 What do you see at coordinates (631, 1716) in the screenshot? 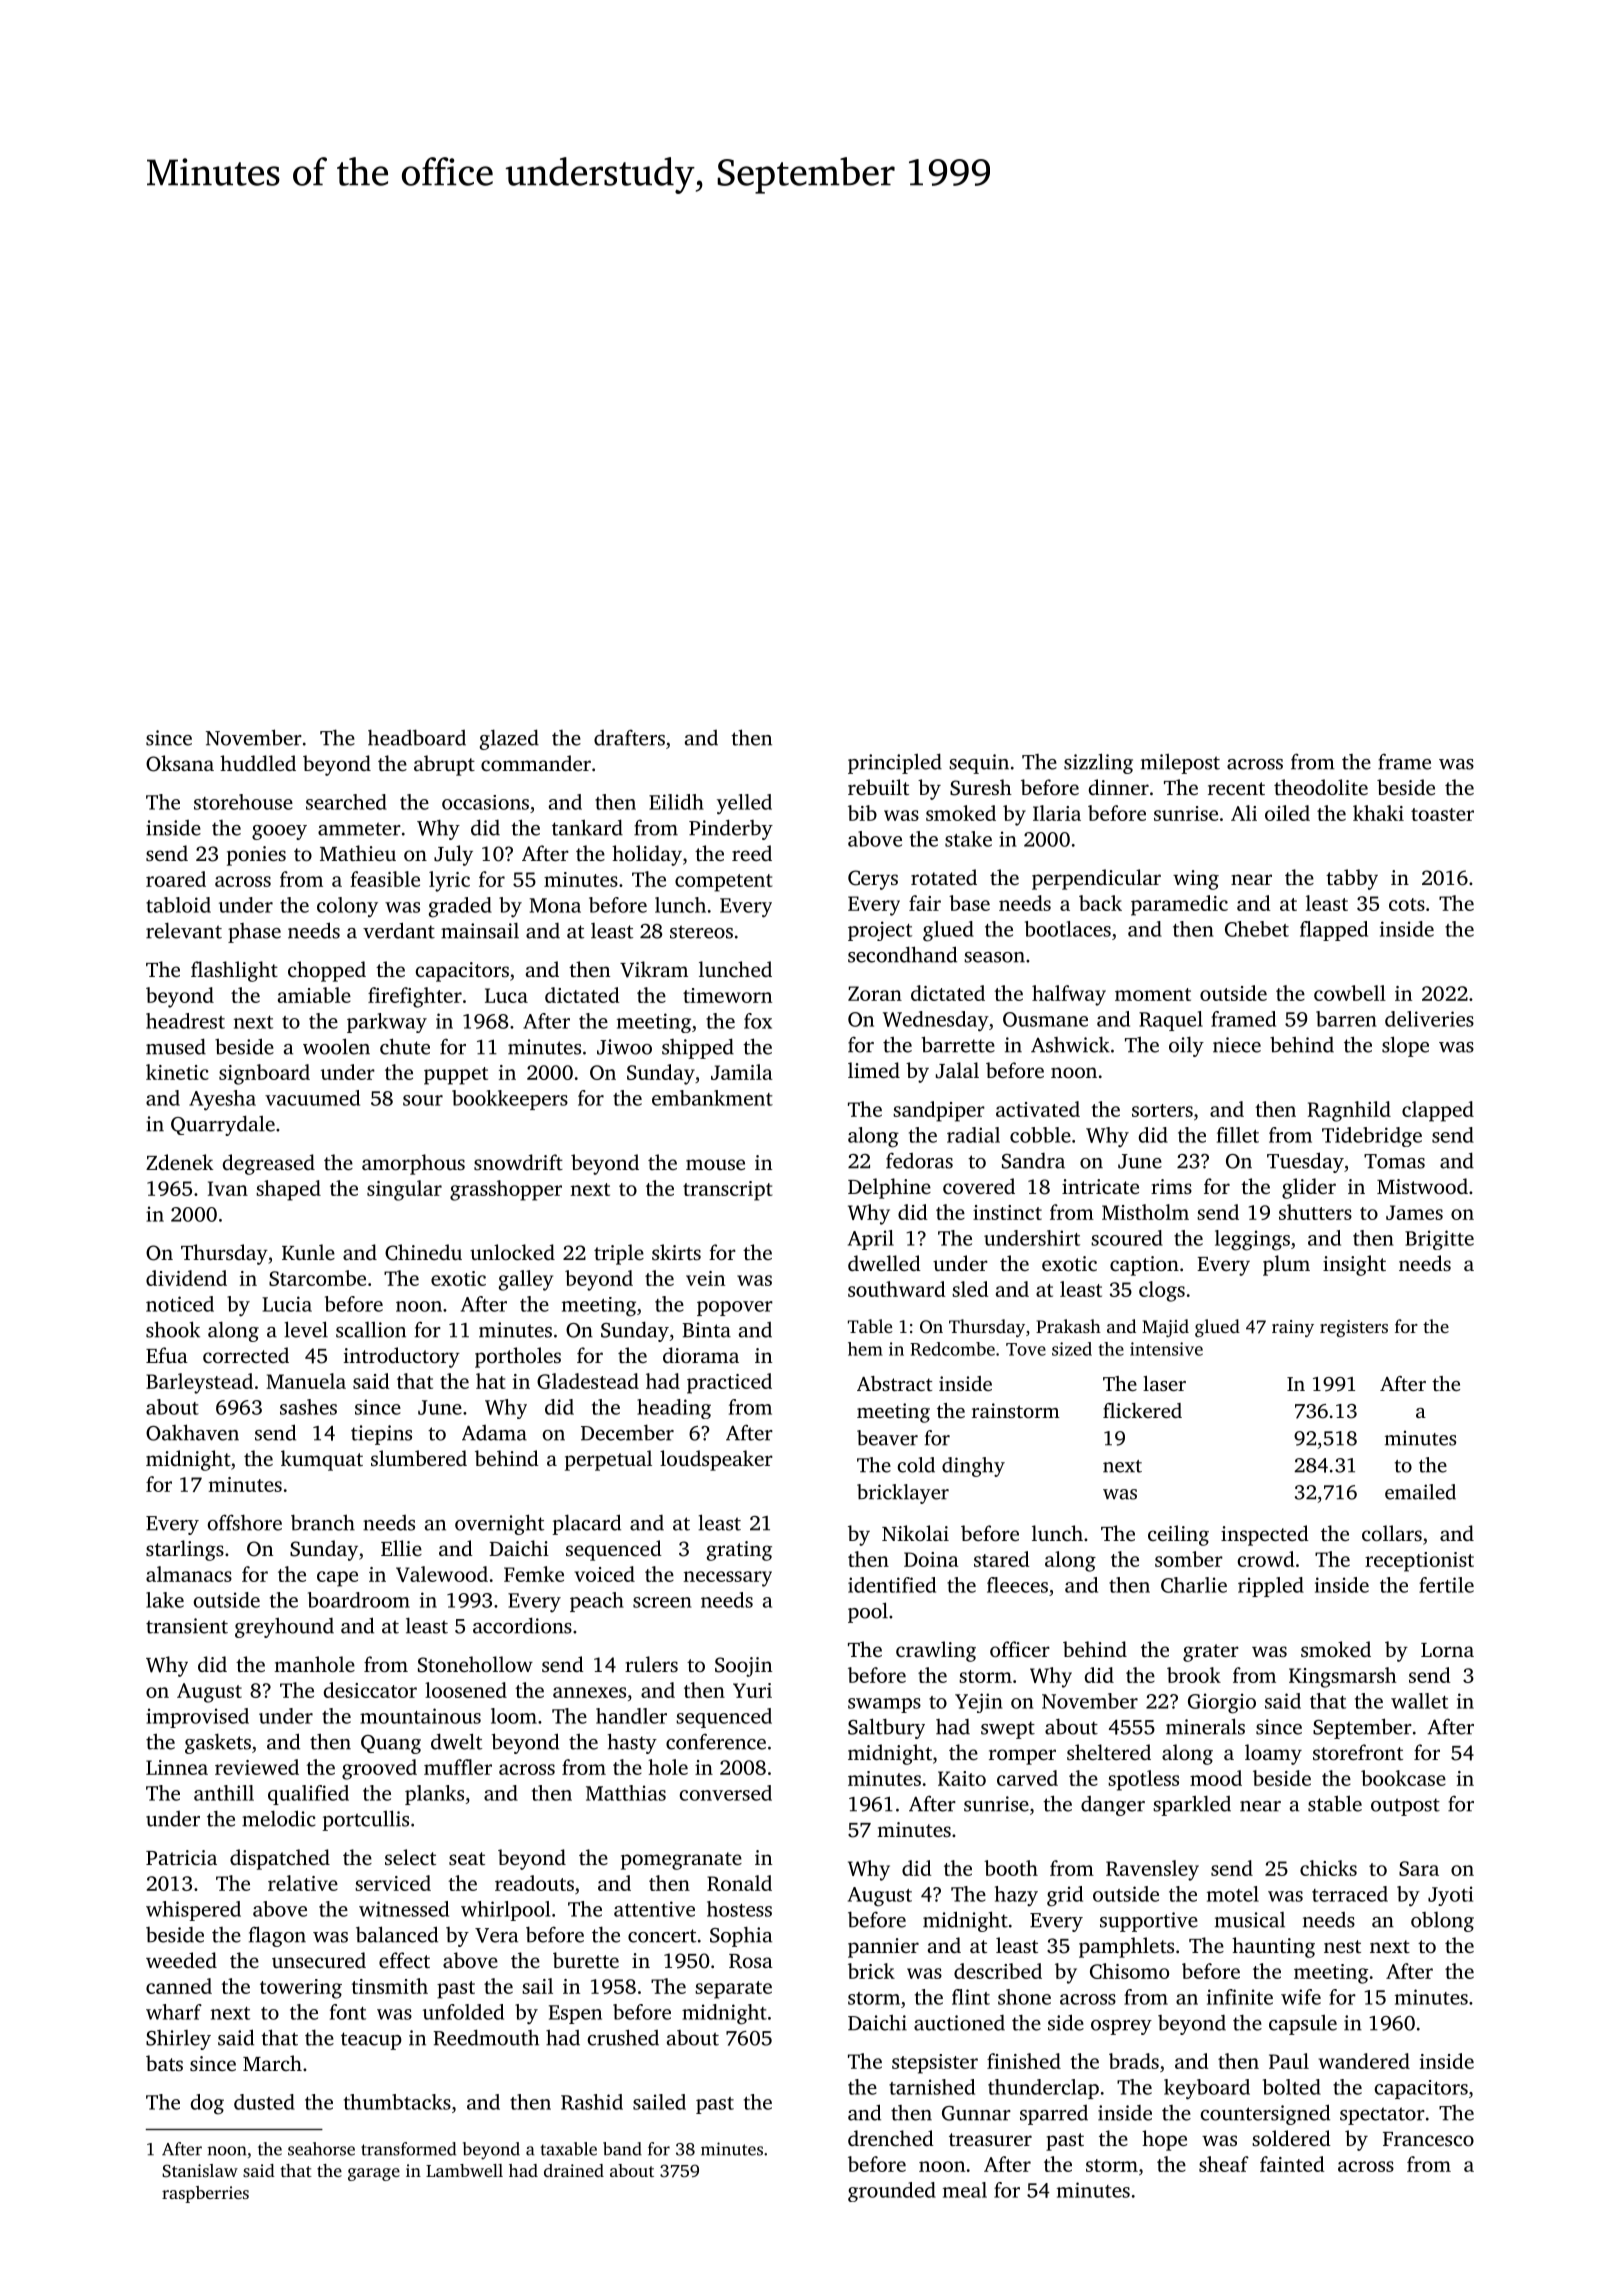
I see `handler` at bounding box center [631, 1716].
